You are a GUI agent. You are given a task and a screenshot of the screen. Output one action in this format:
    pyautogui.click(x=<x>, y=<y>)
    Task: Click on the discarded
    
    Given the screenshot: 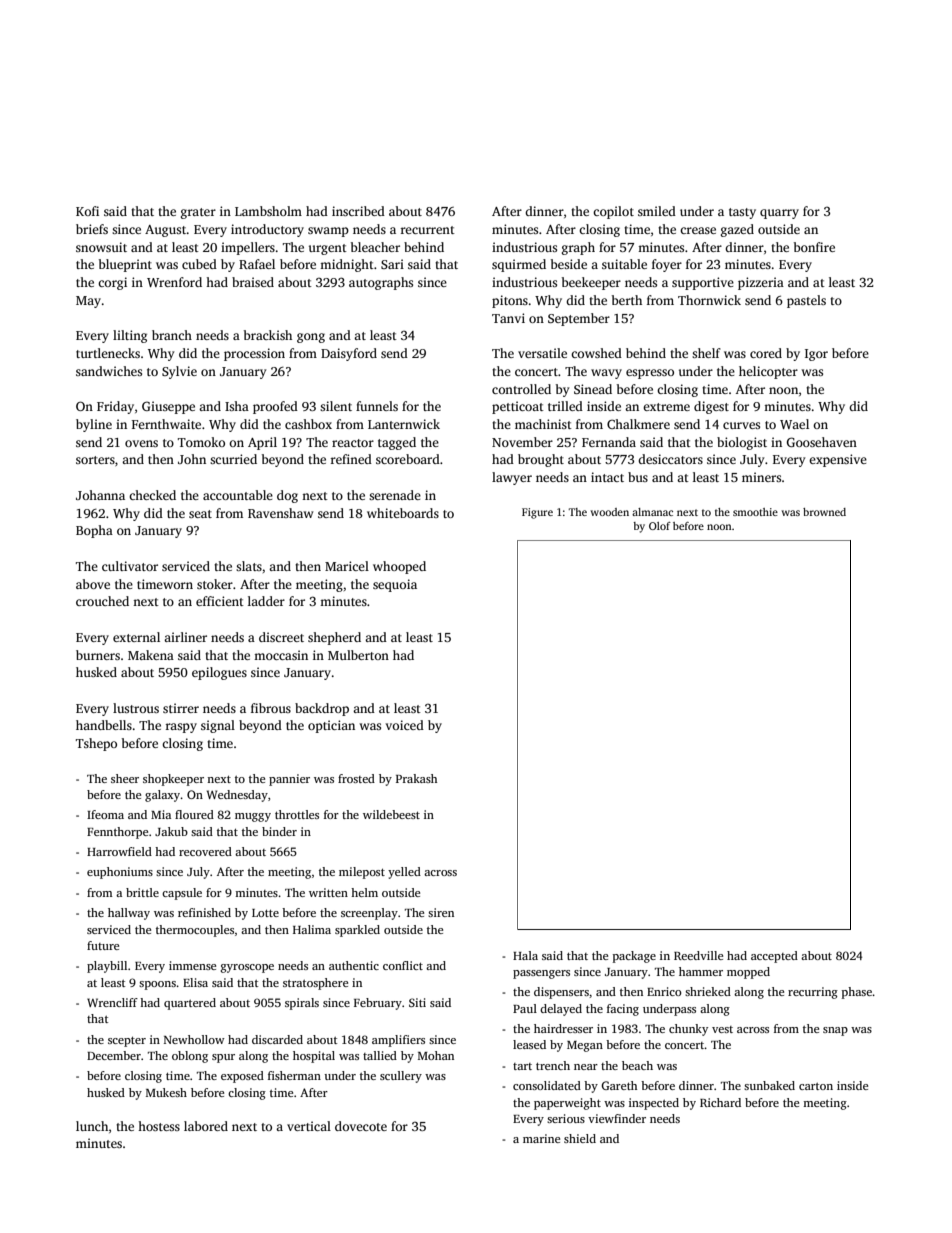 What is the action you would take?
    pyautogui.click(x=277, y=1039)
